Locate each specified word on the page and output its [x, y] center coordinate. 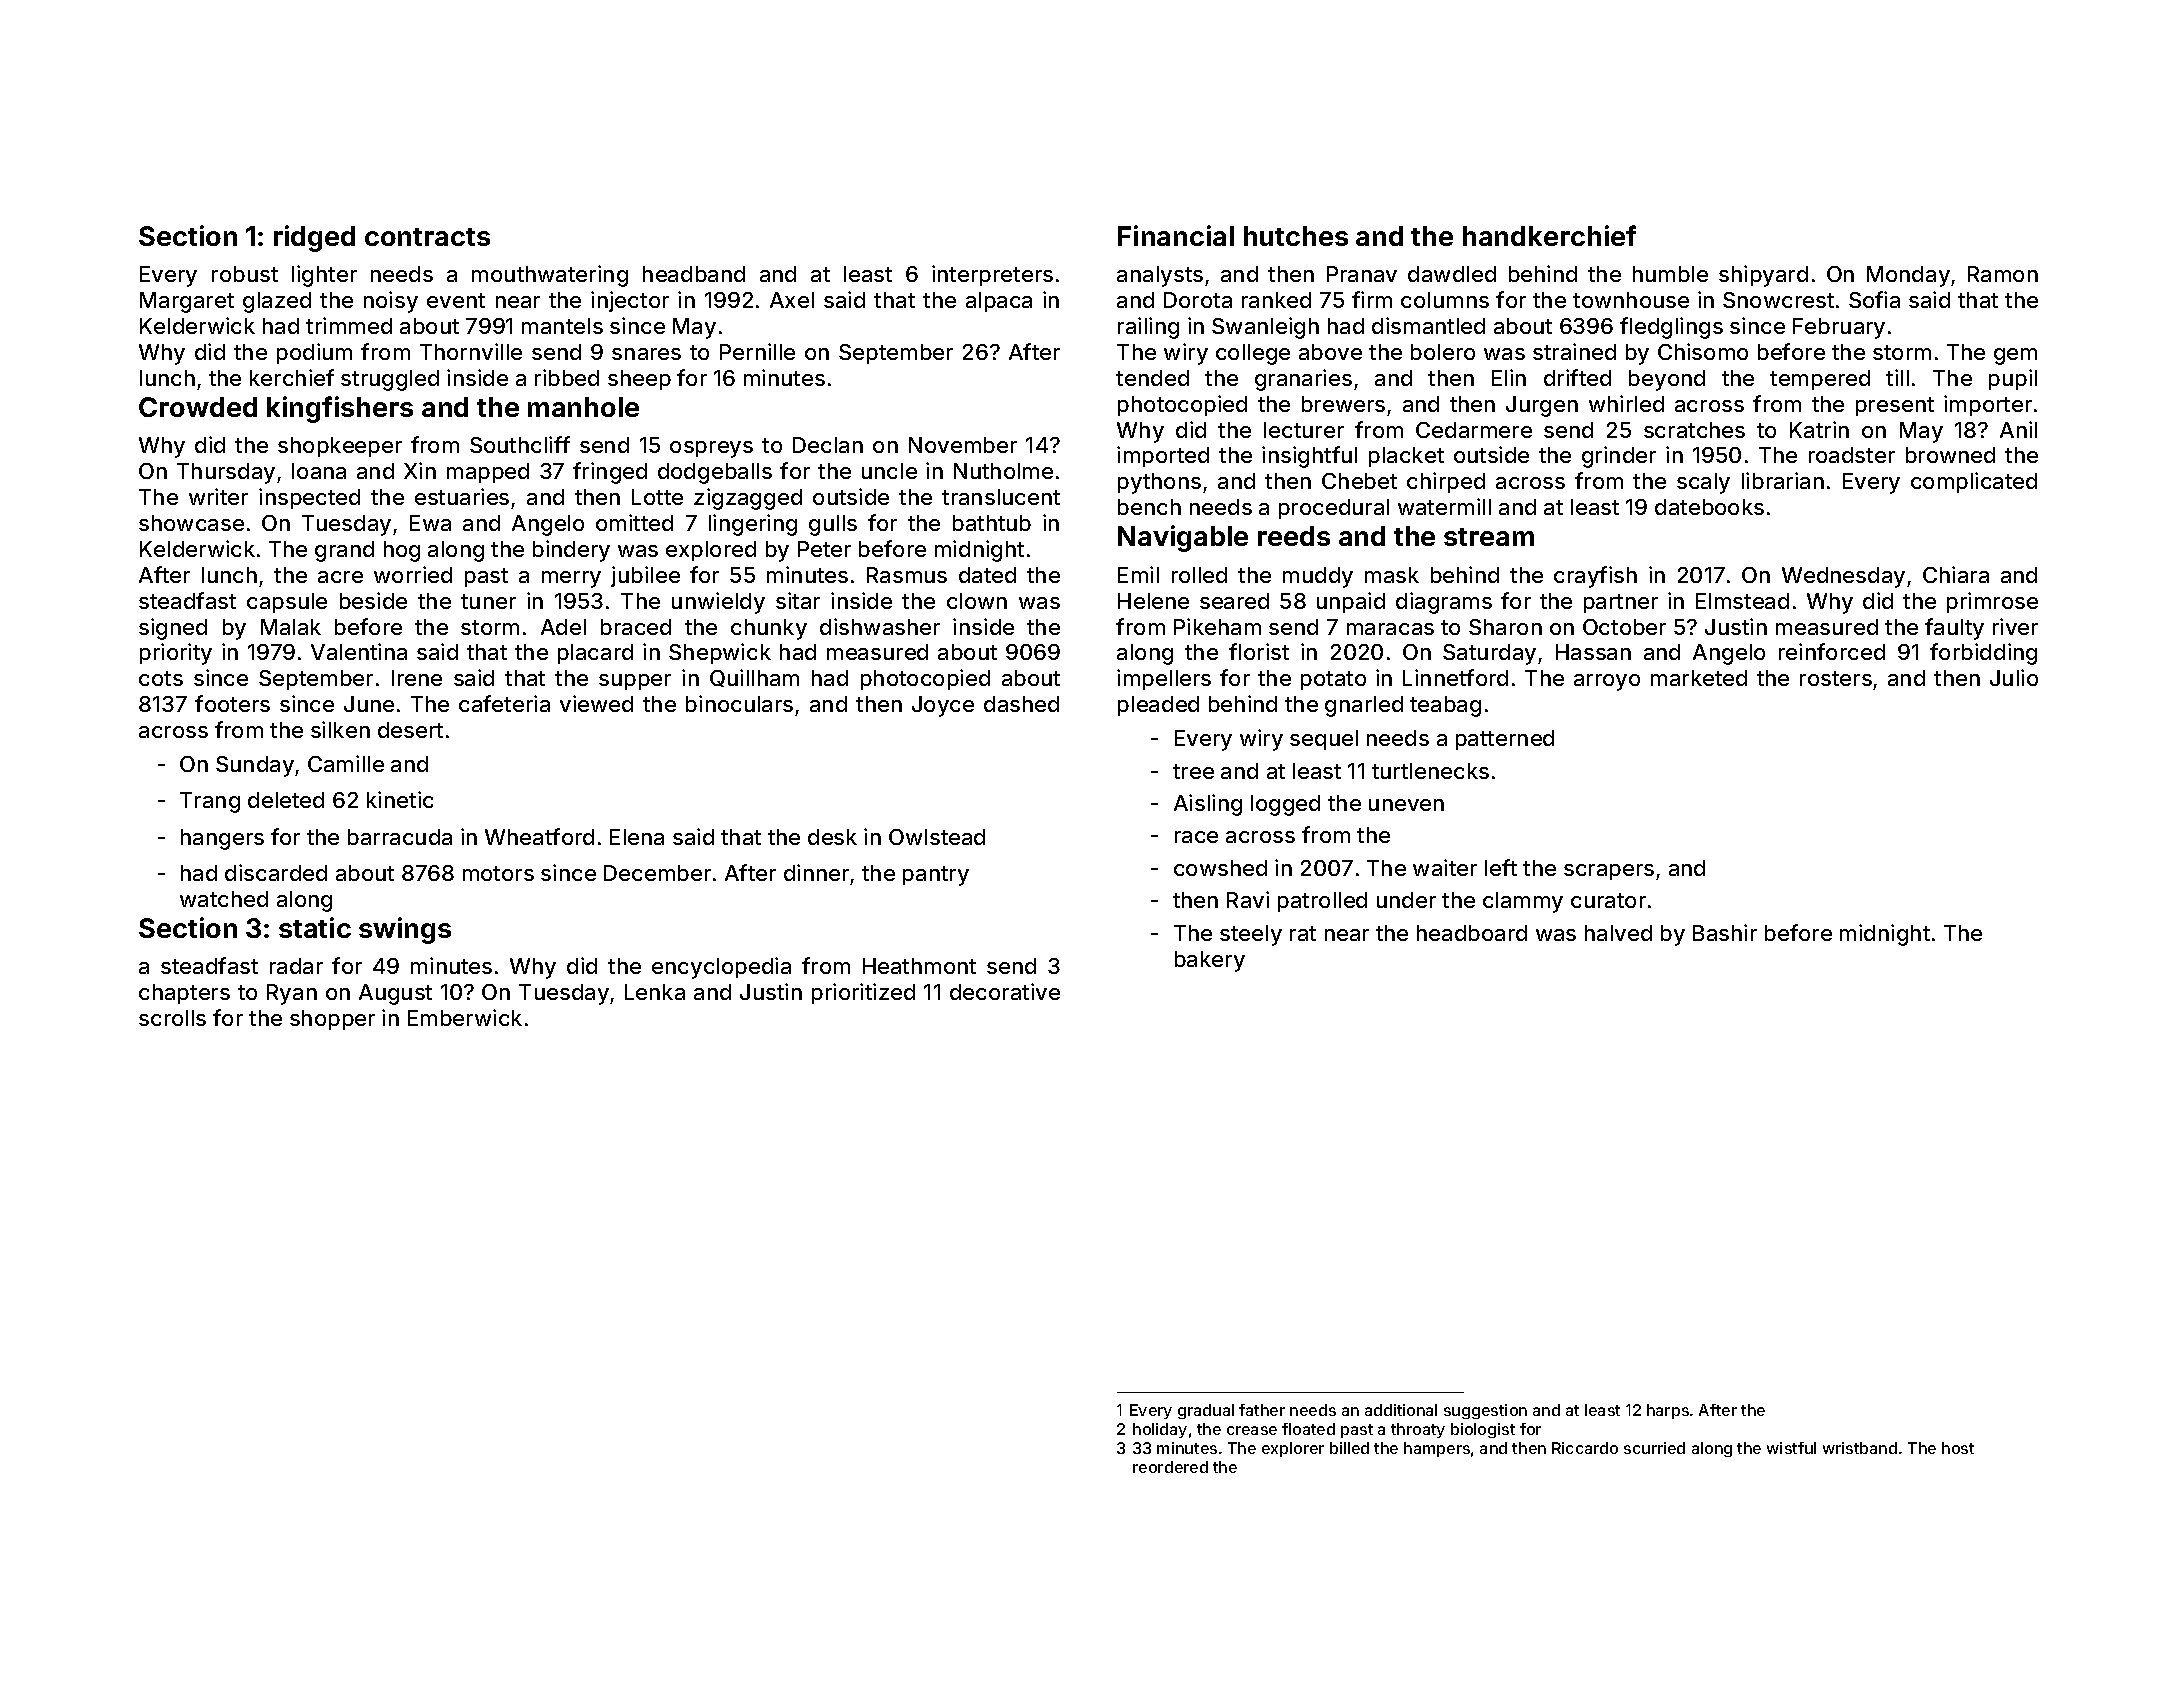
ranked [1276, 300]
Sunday [255, 766]
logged [1285, 805]
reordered [1170, 1467]
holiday [1160, 1430]
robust [245, 274]
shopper [332, 1020]
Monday [1908, 276]
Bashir [1725, 932]
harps [1668, 1411]
